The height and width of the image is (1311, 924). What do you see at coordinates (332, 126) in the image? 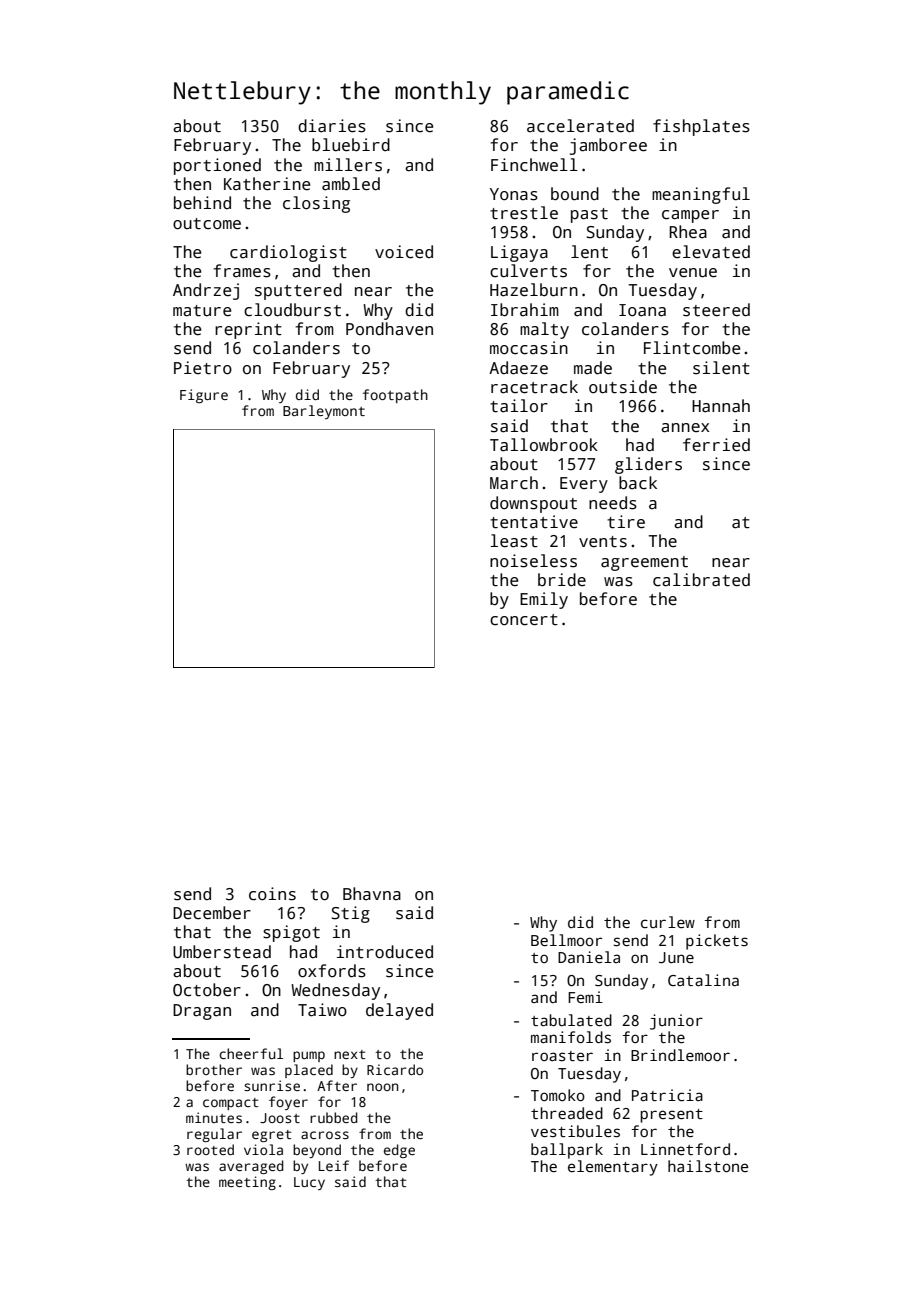
I see `diaries` at bounding box center [332, 126].
